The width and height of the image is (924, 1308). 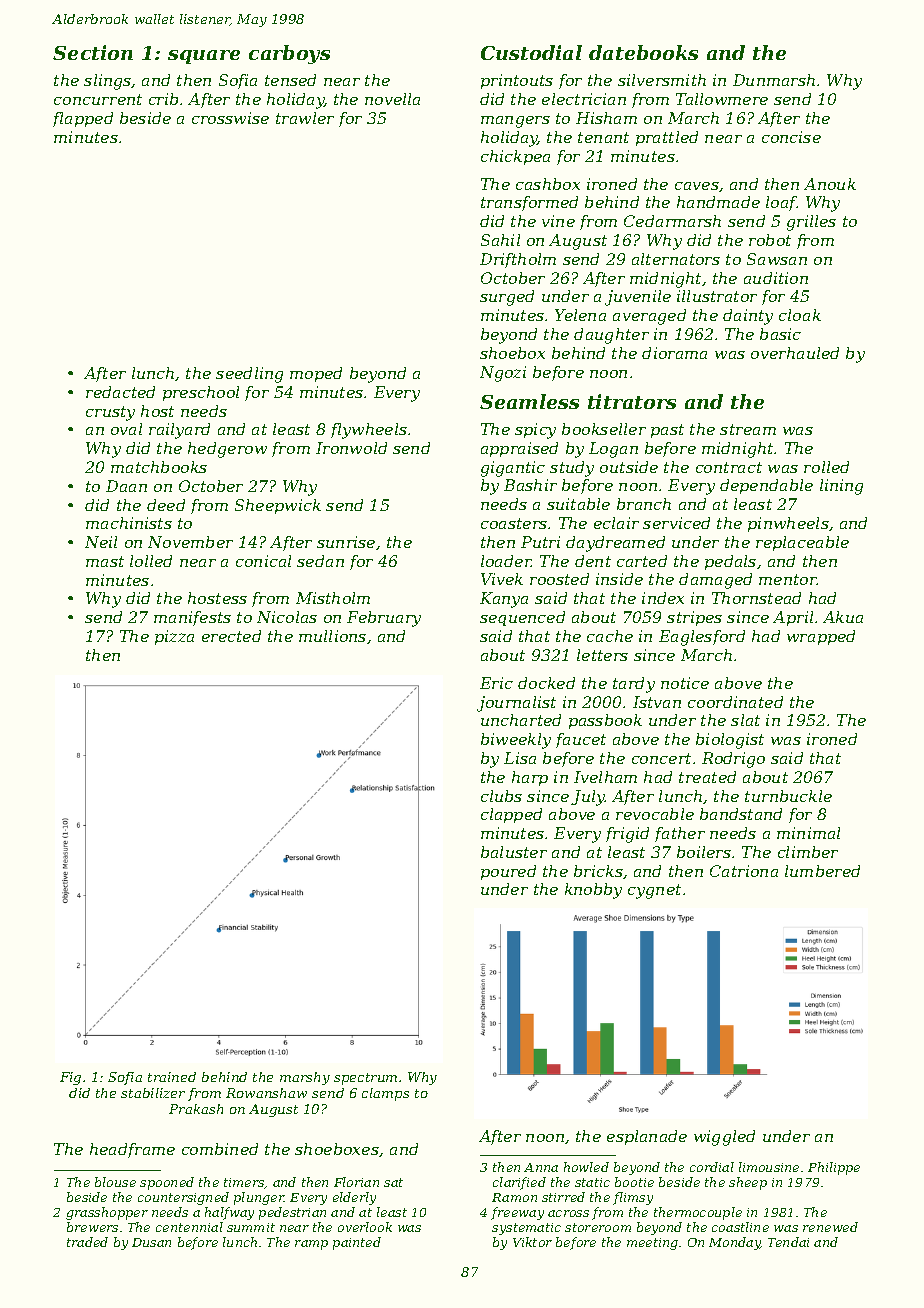 What do you see at coordinates (788, 796) in the image?
I see `turnbuckle` at bounding box center [788, 796].
